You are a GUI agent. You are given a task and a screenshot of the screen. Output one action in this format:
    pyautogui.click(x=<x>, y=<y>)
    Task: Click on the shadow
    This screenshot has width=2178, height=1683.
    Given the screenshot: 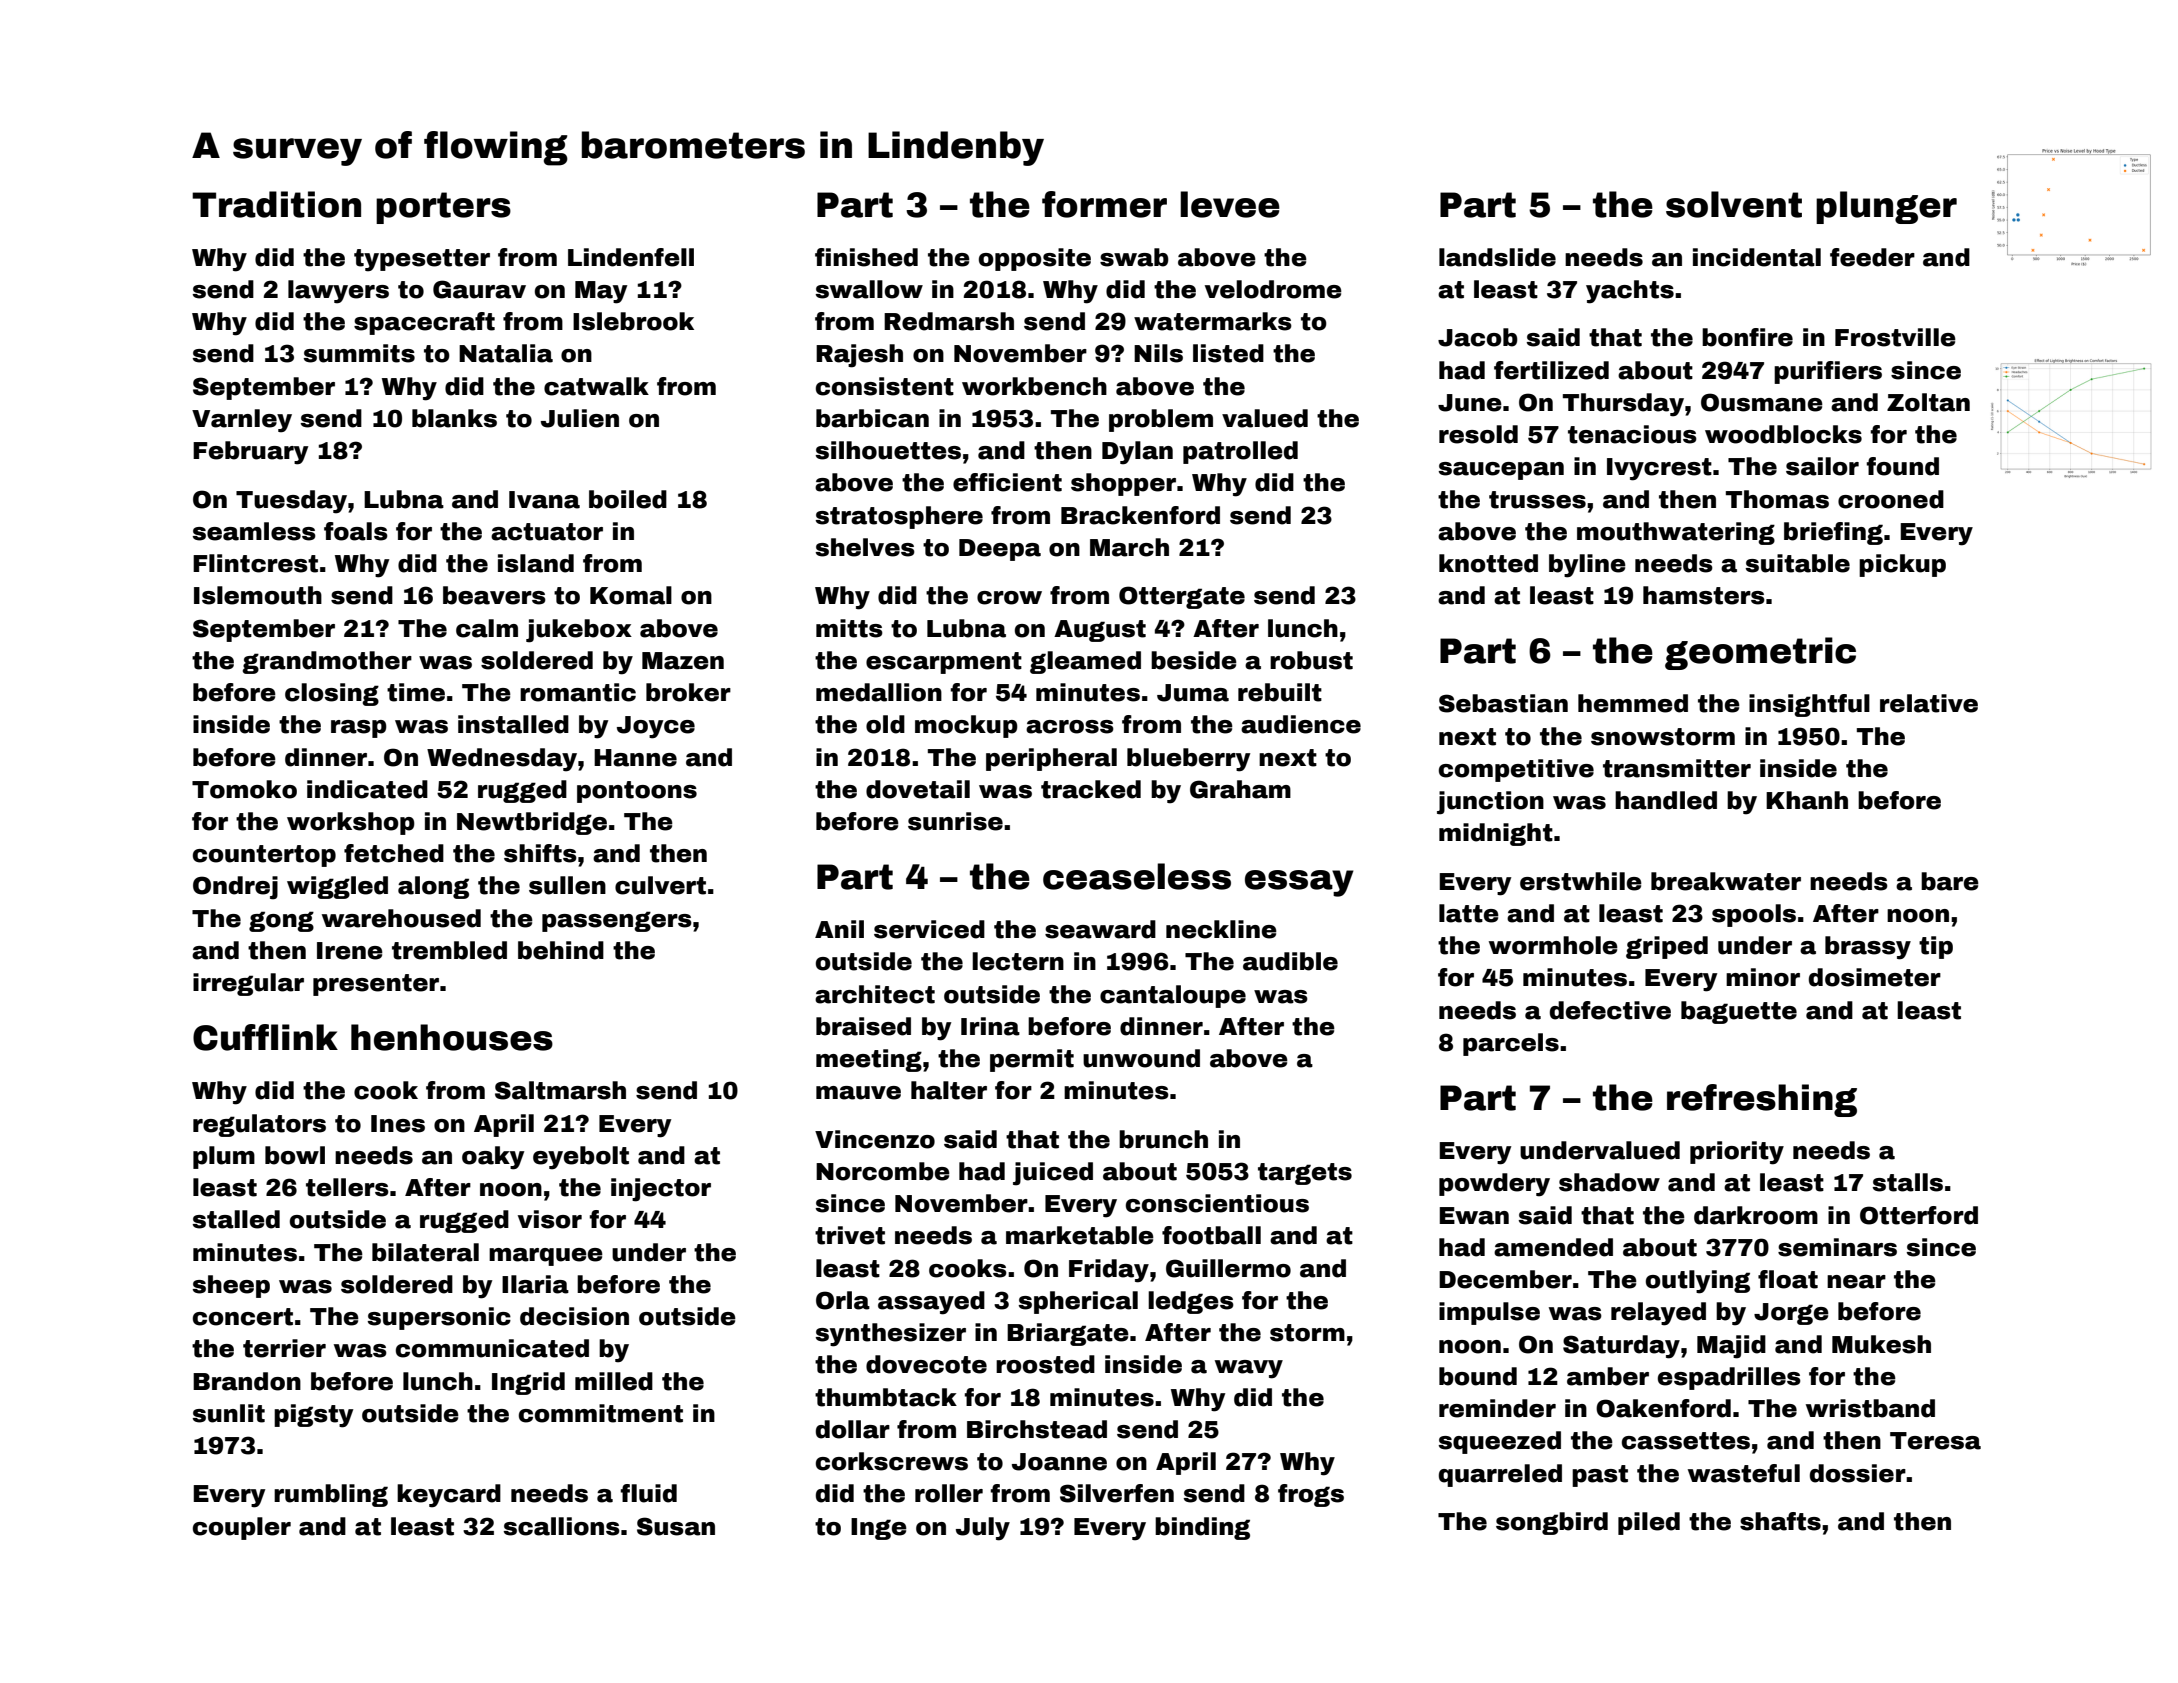 What is the action you would take?
    pyautogui.click(x=1609, y=1182)
